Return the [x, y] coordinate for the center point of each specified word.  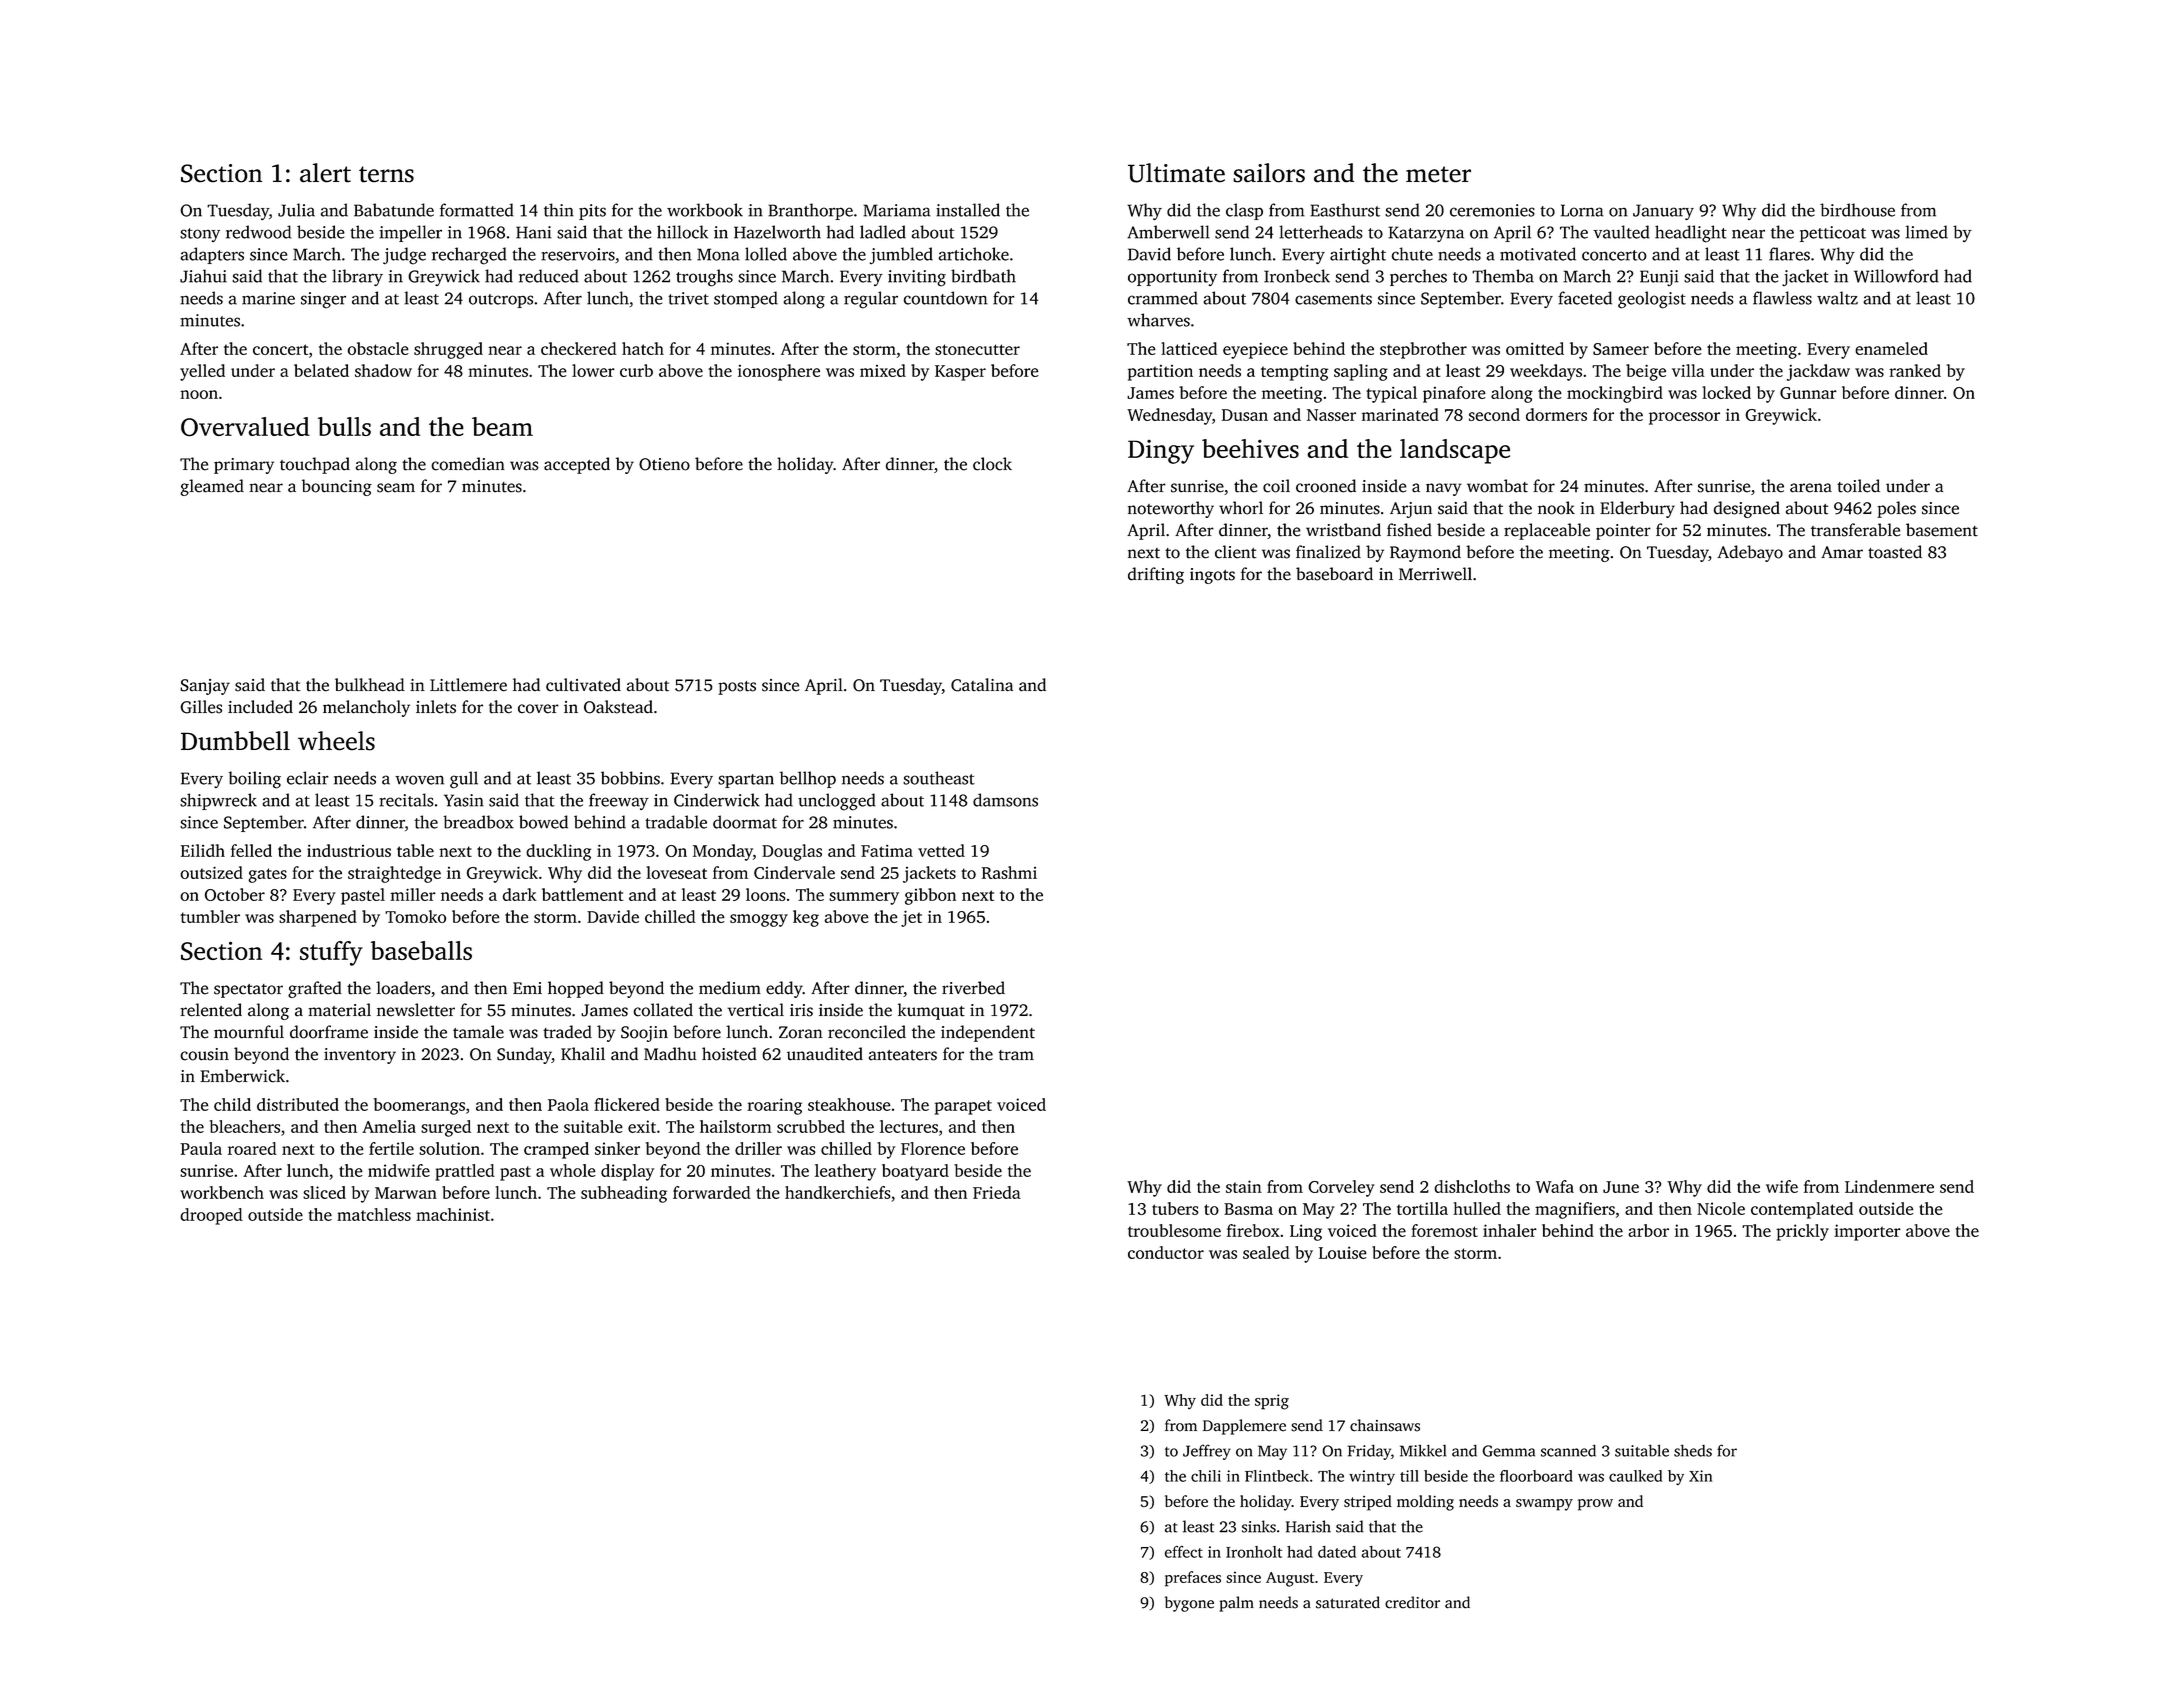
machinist [453, 1214]
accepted [577, 465]
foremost [1444, 1230]
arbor [1648, 1230]
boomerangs [419, 1106]
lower [593, 370]
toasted [1895, 552]
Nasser [1331, 415]
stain [1244, 1186]
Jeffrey [1207, 1452]
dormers [1556, 414]
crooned [1326, 486]
